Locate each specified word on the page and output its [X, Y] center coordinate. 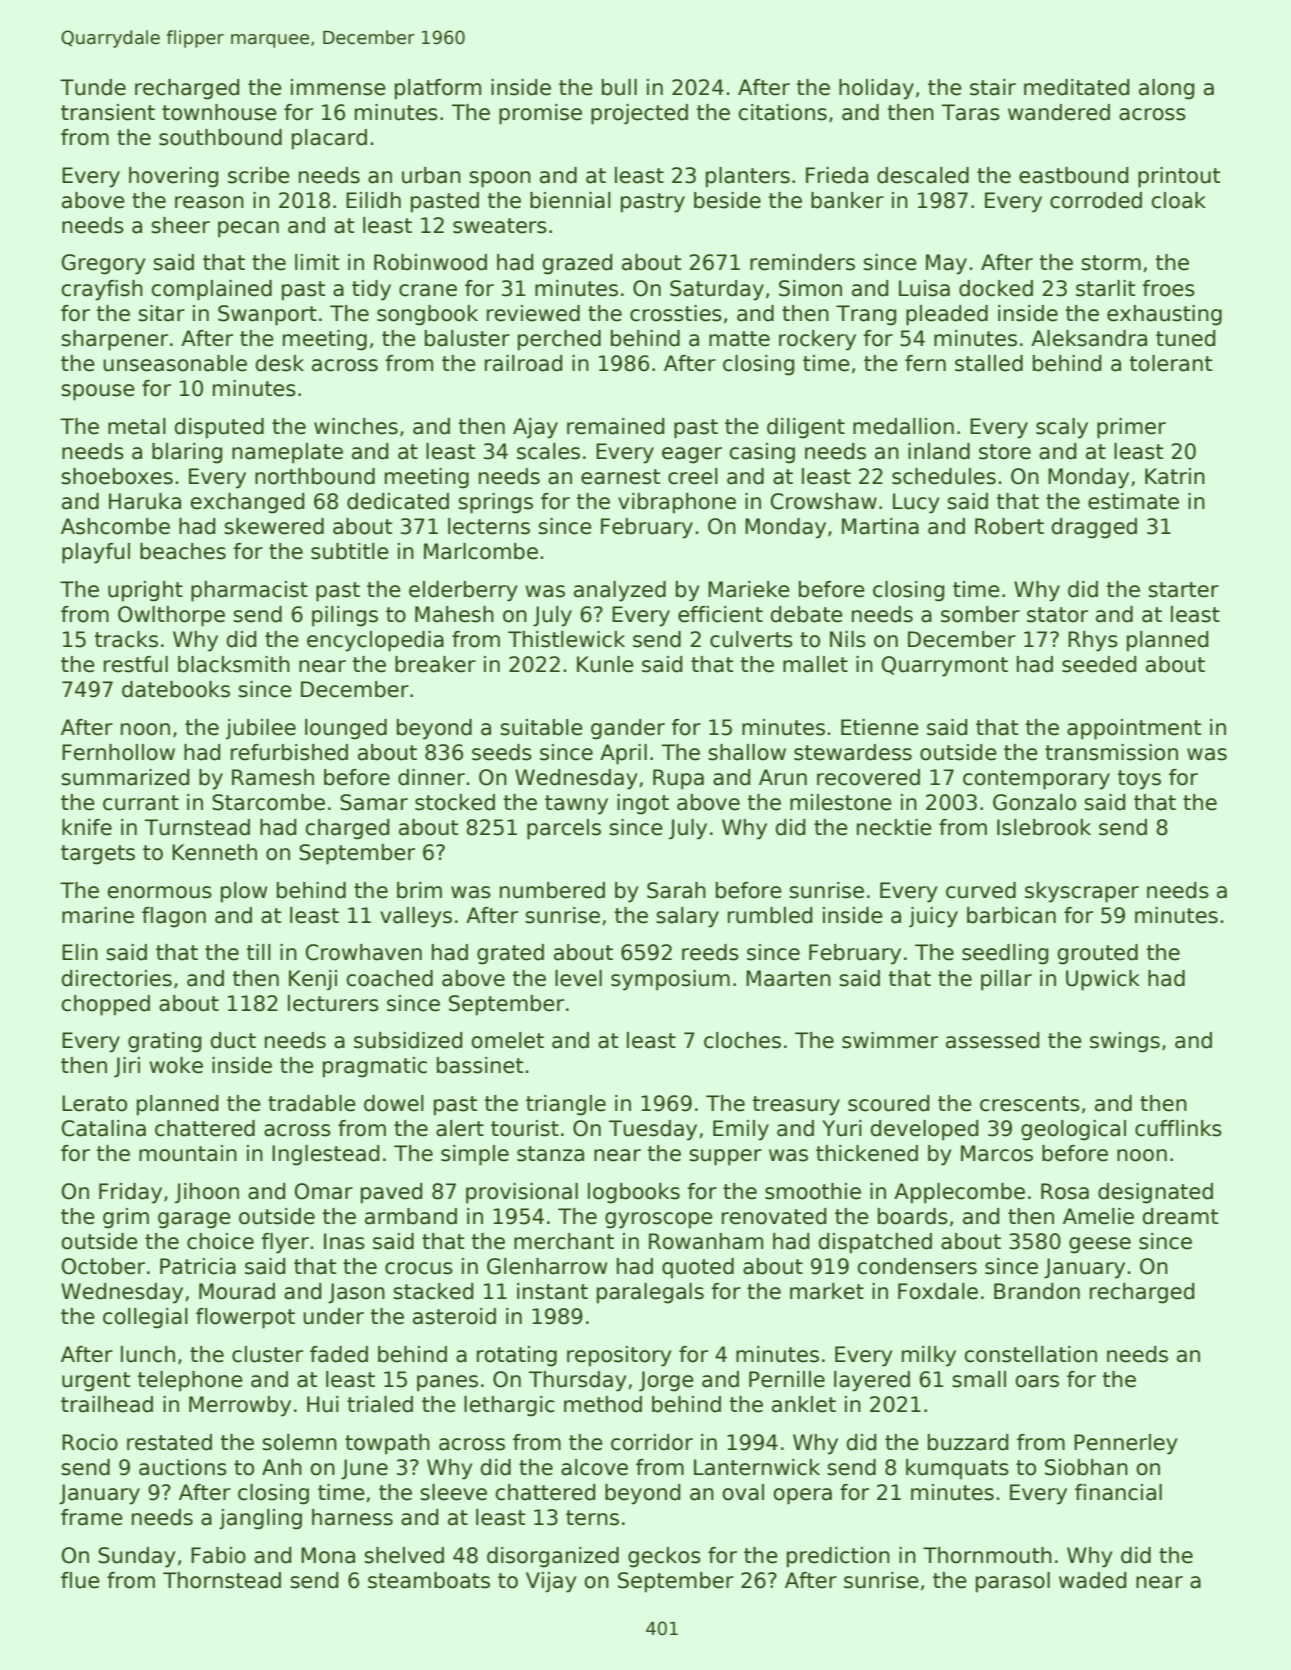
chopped [105, 1005]
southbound [220, 137]
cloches [742, 1040]
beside [727, 200]
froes [1168, 288]
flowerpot [245, 1318]
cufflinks [1178, 1128]
